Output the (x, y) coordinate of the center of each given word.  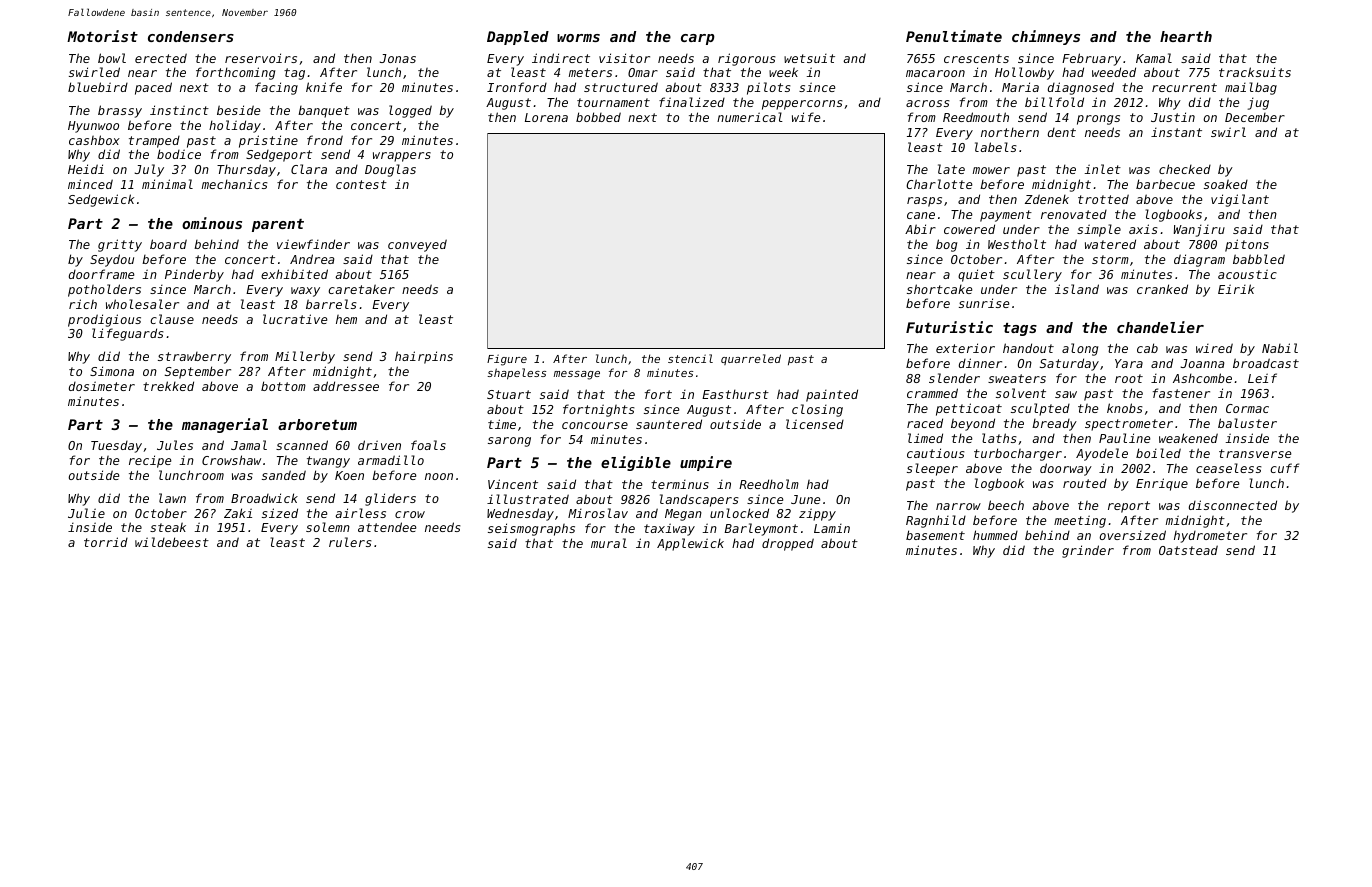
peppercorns (802, 105)
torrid (106, 542)
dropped (788, 544)
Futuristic (949, 327)
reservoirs (261, 58)
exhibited (294, 274)
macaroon (935, 73)
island (1077, 289)
